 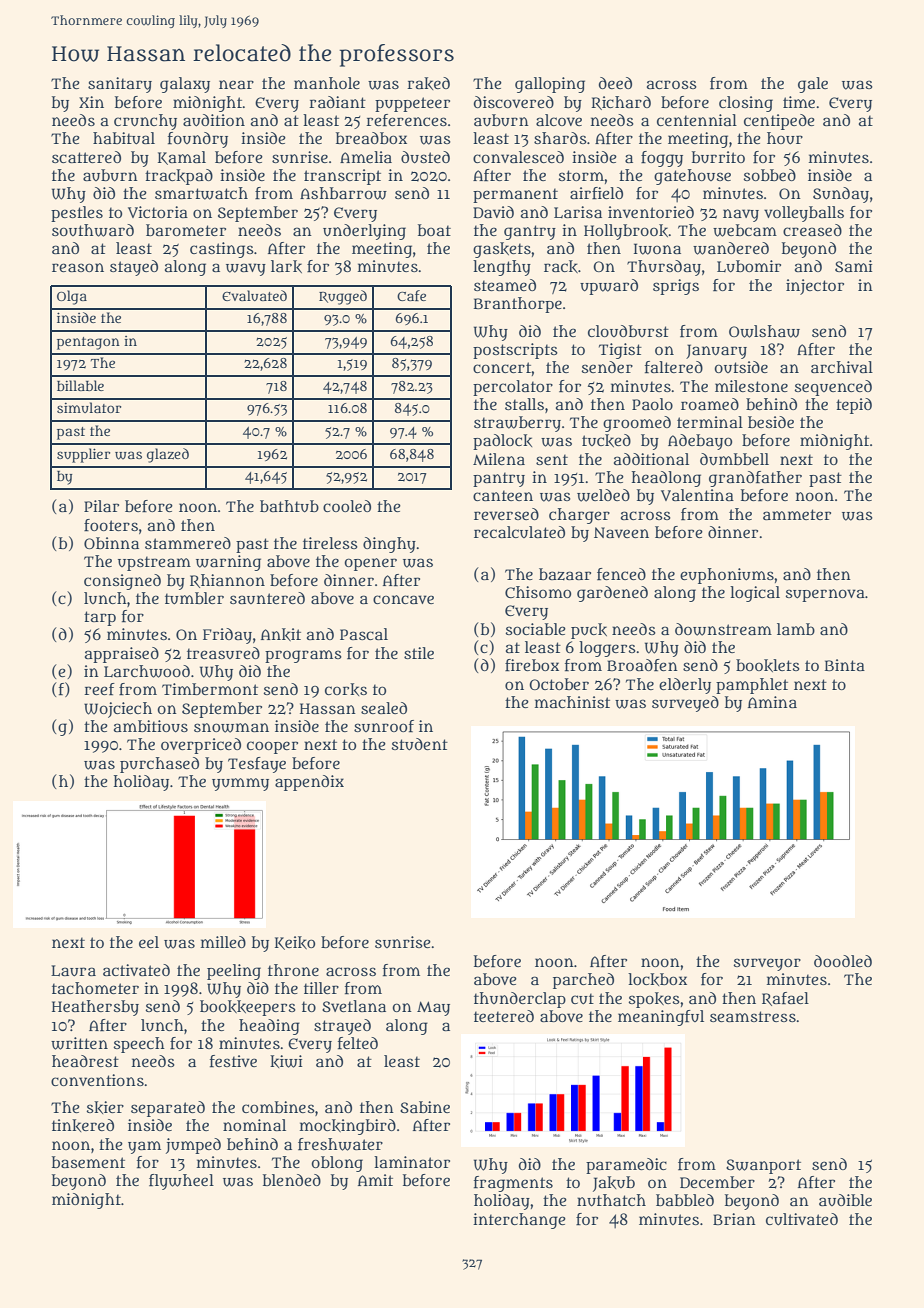 What do you see at coordinates (517, 424) in the screenshot?
I see `strawberry` at bounding box center [517, 424].
